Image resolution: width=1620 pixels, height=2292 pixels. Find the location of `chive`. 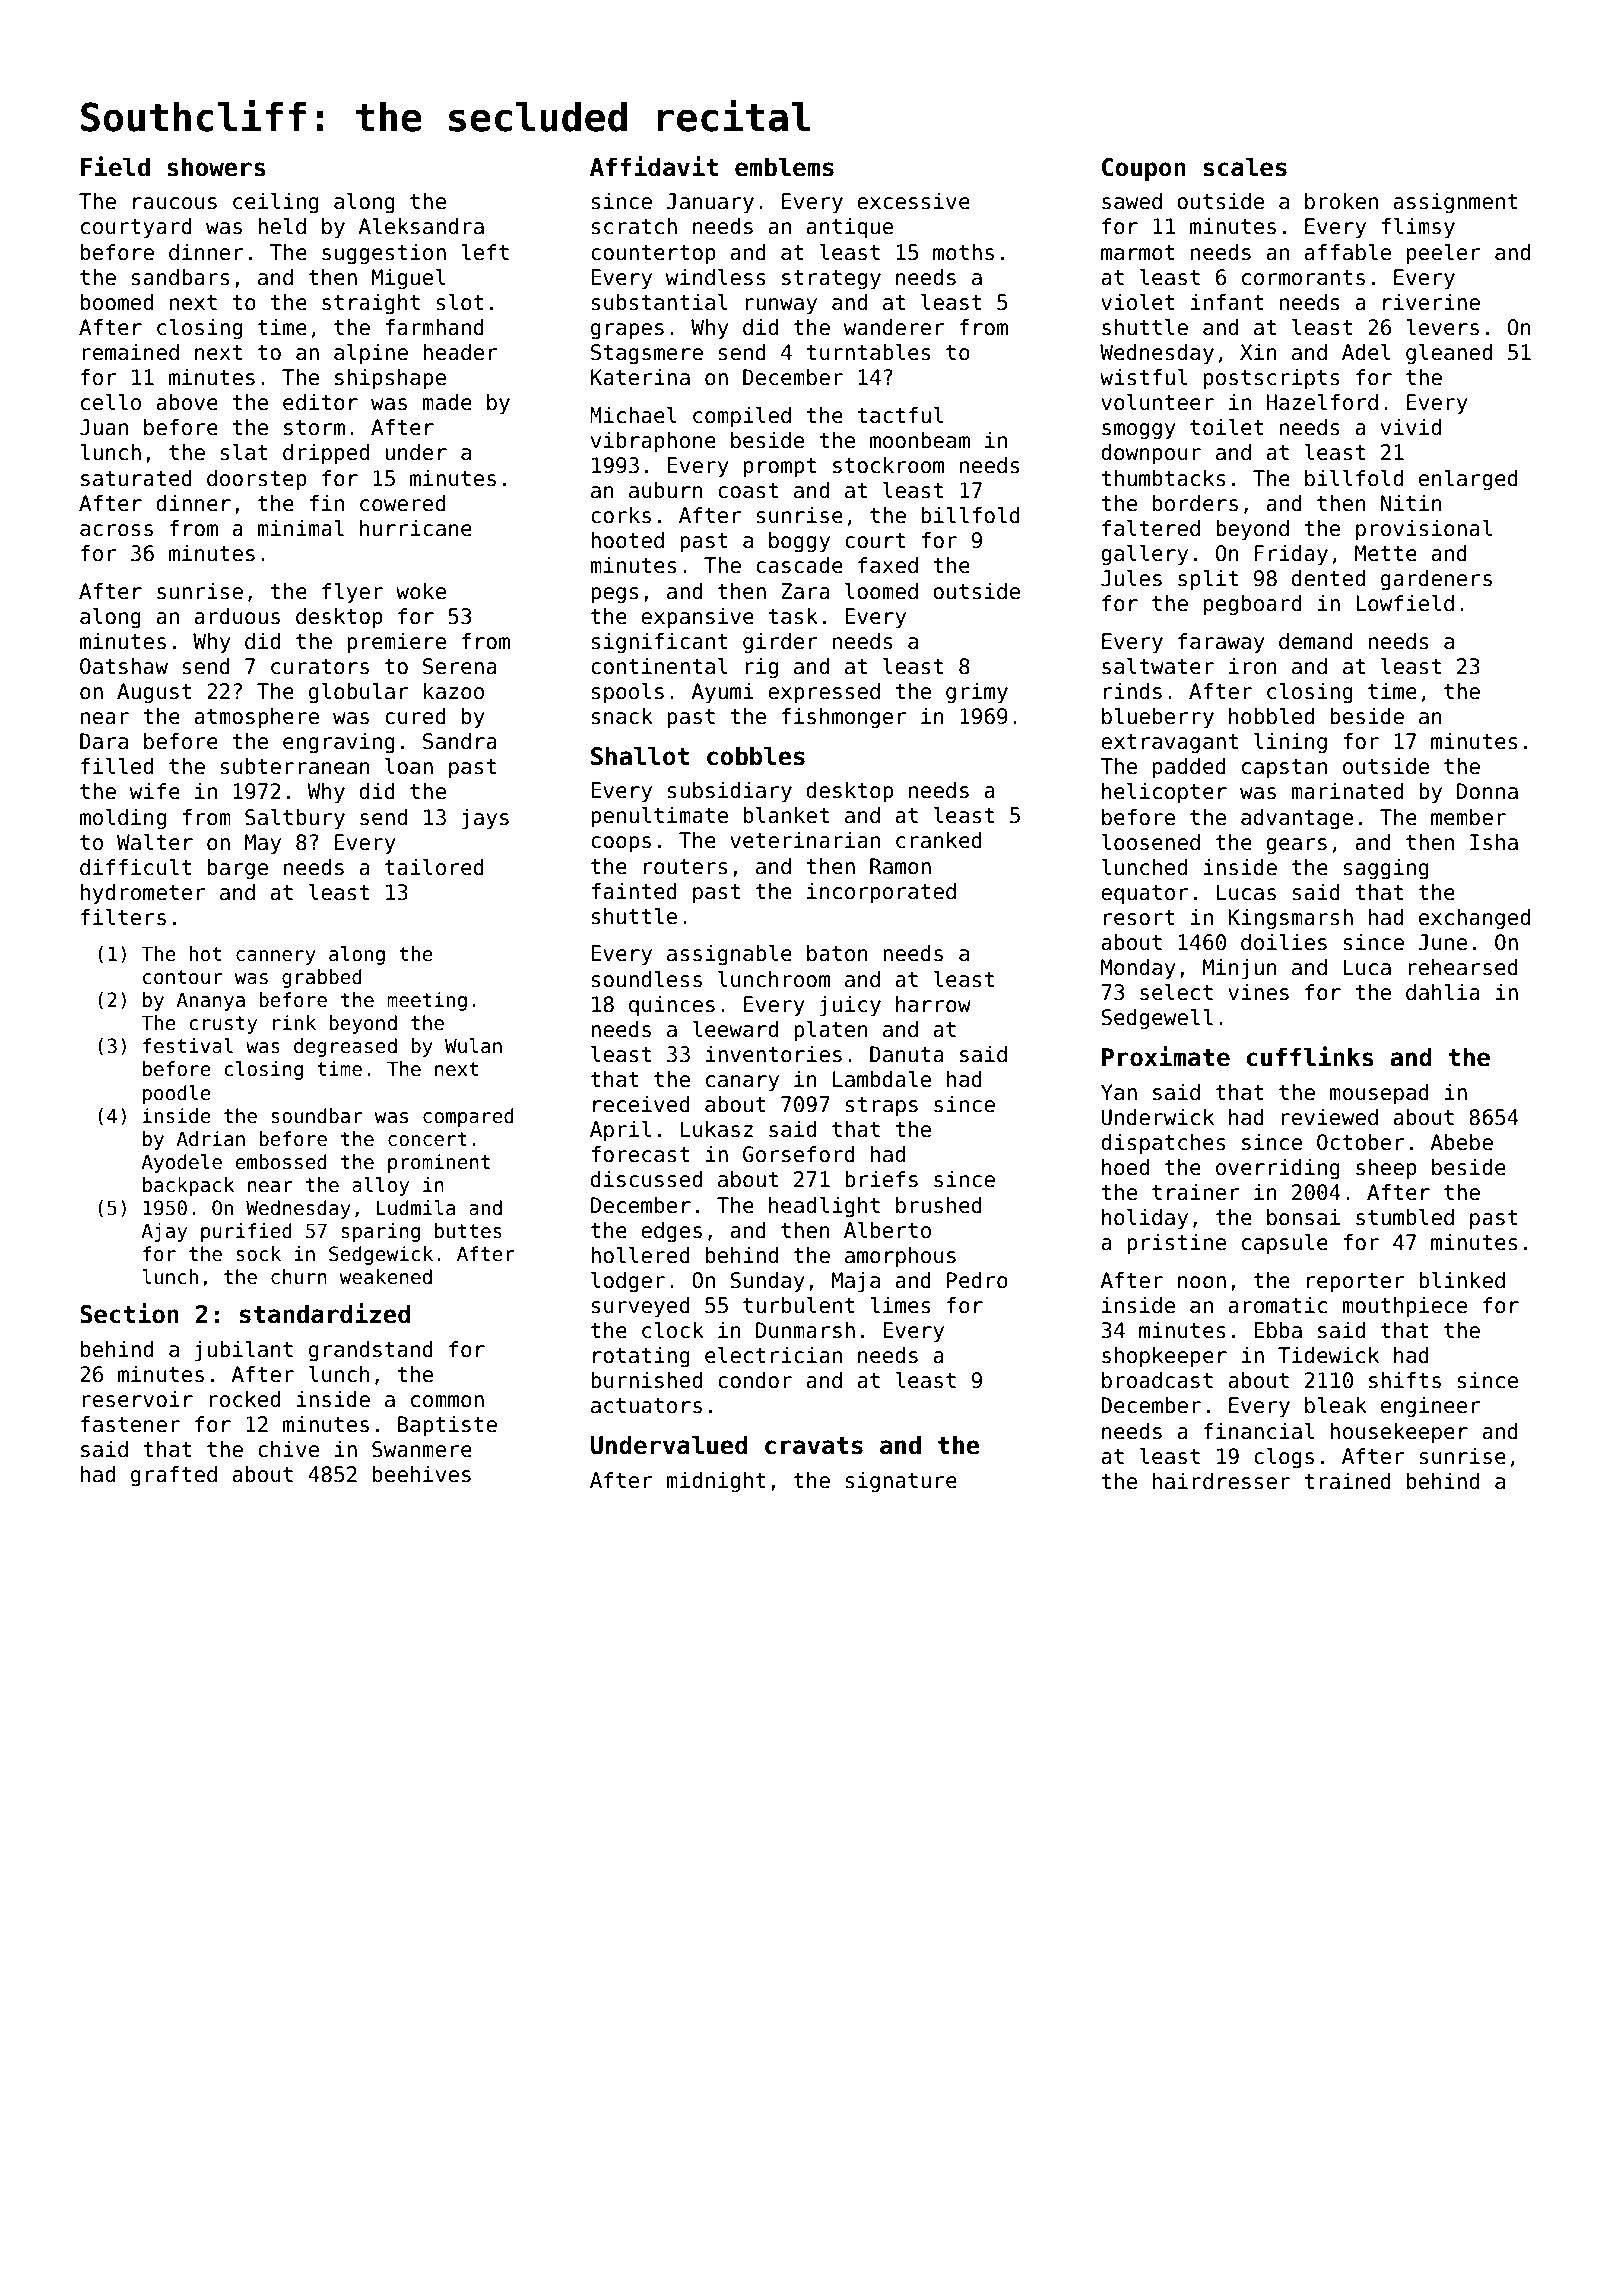

chive is located at coordinates (288, 1449).
